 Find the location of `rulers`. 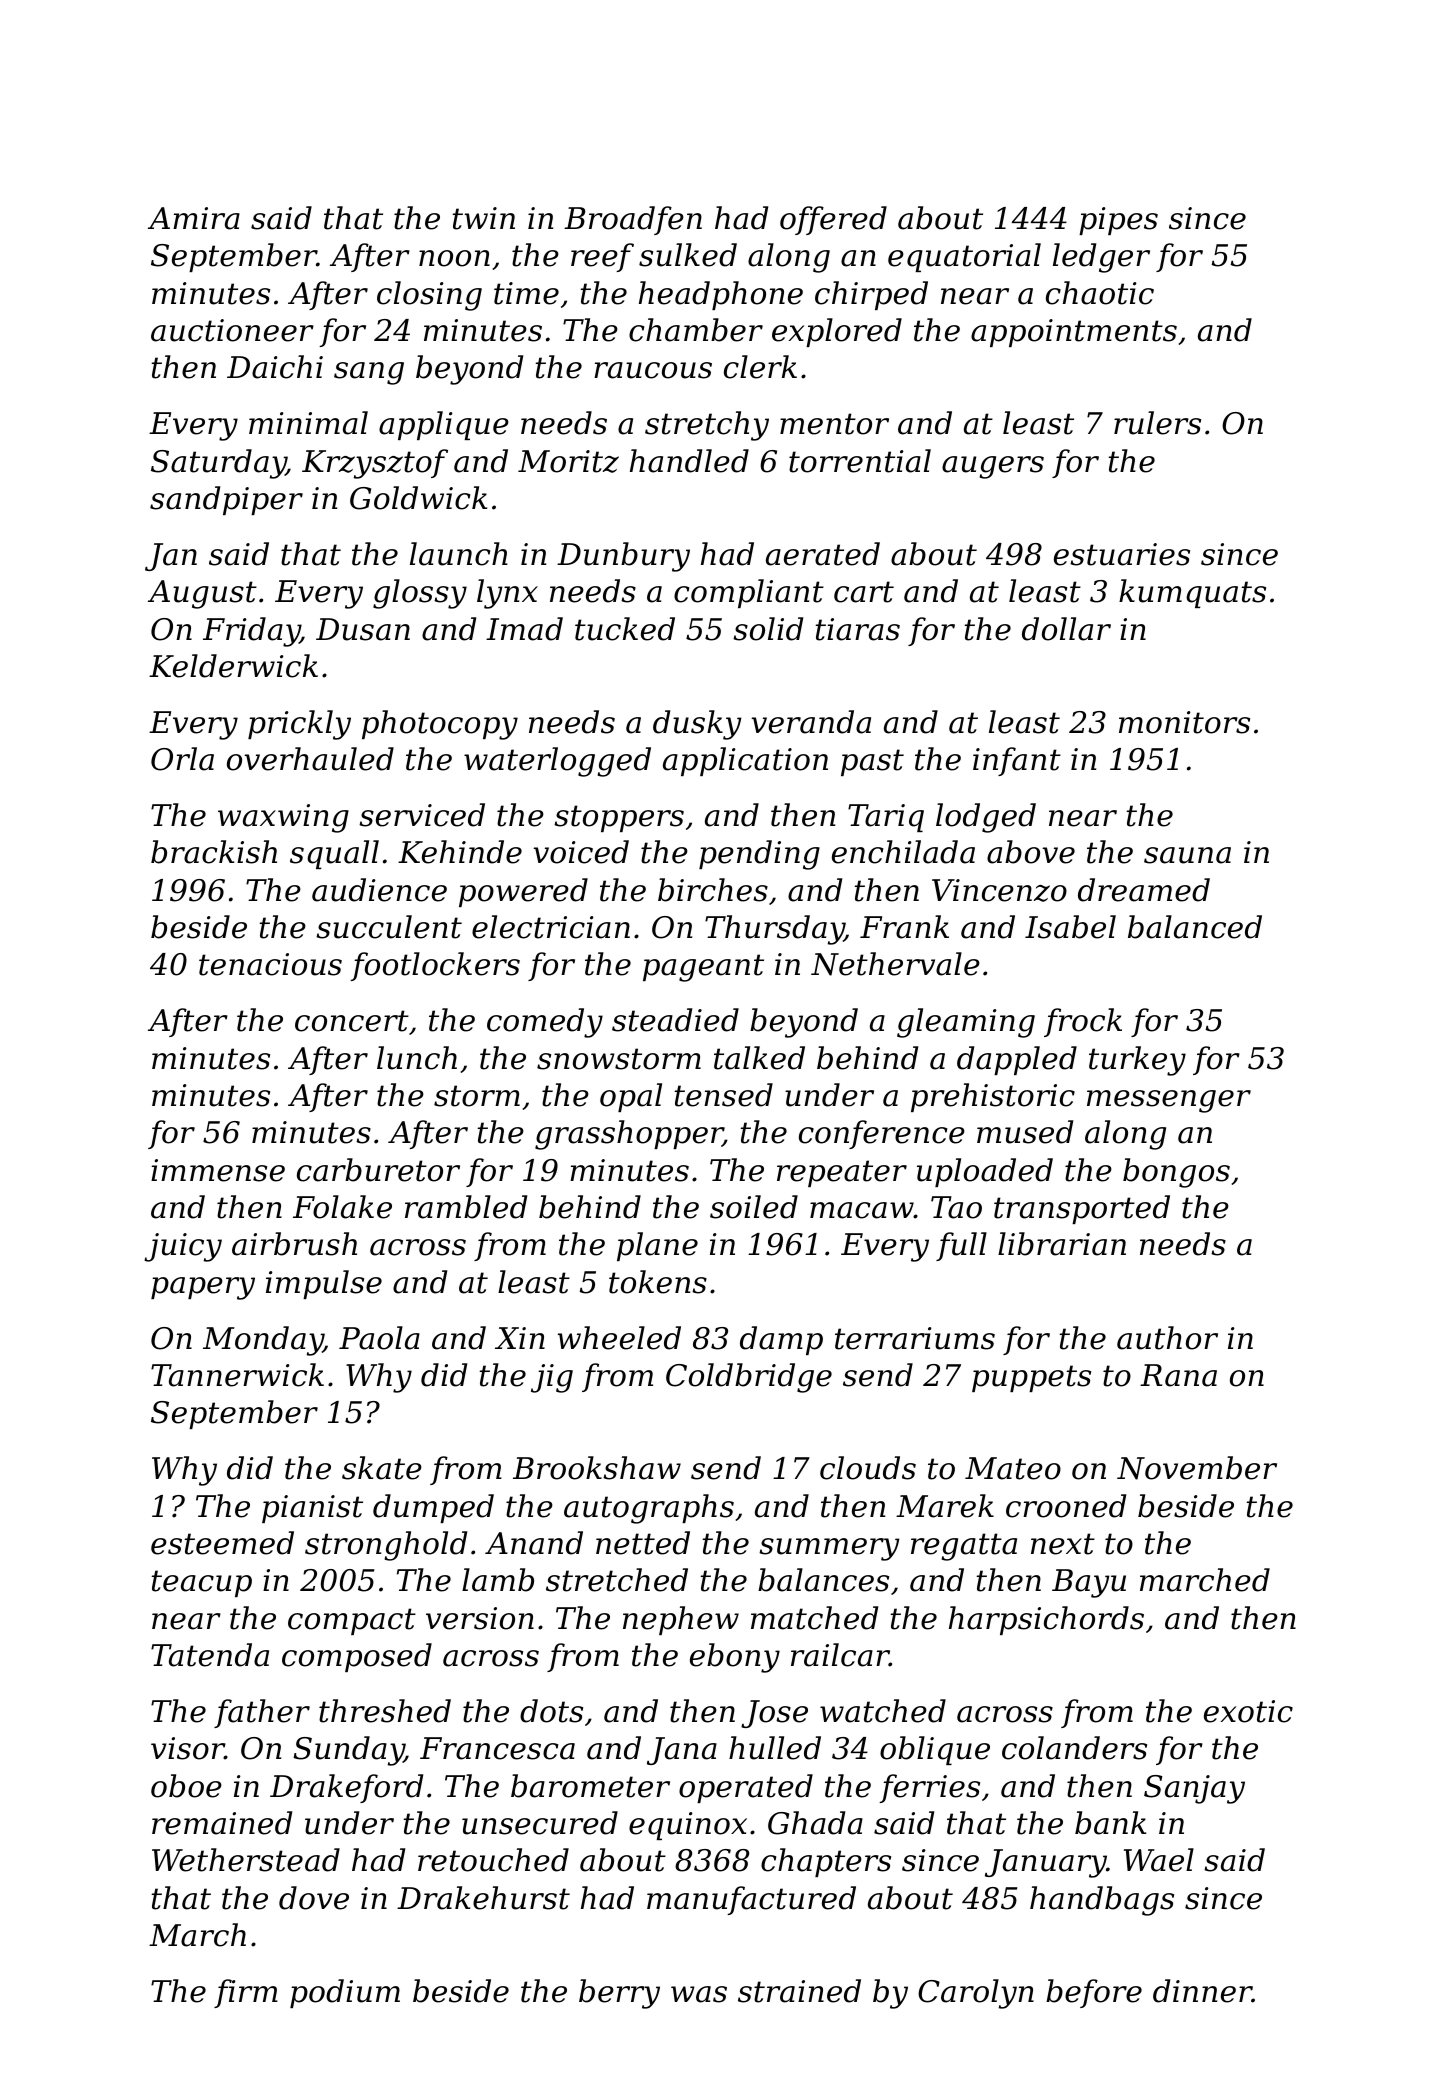

rulers is located at coordinates (1157, 423).
